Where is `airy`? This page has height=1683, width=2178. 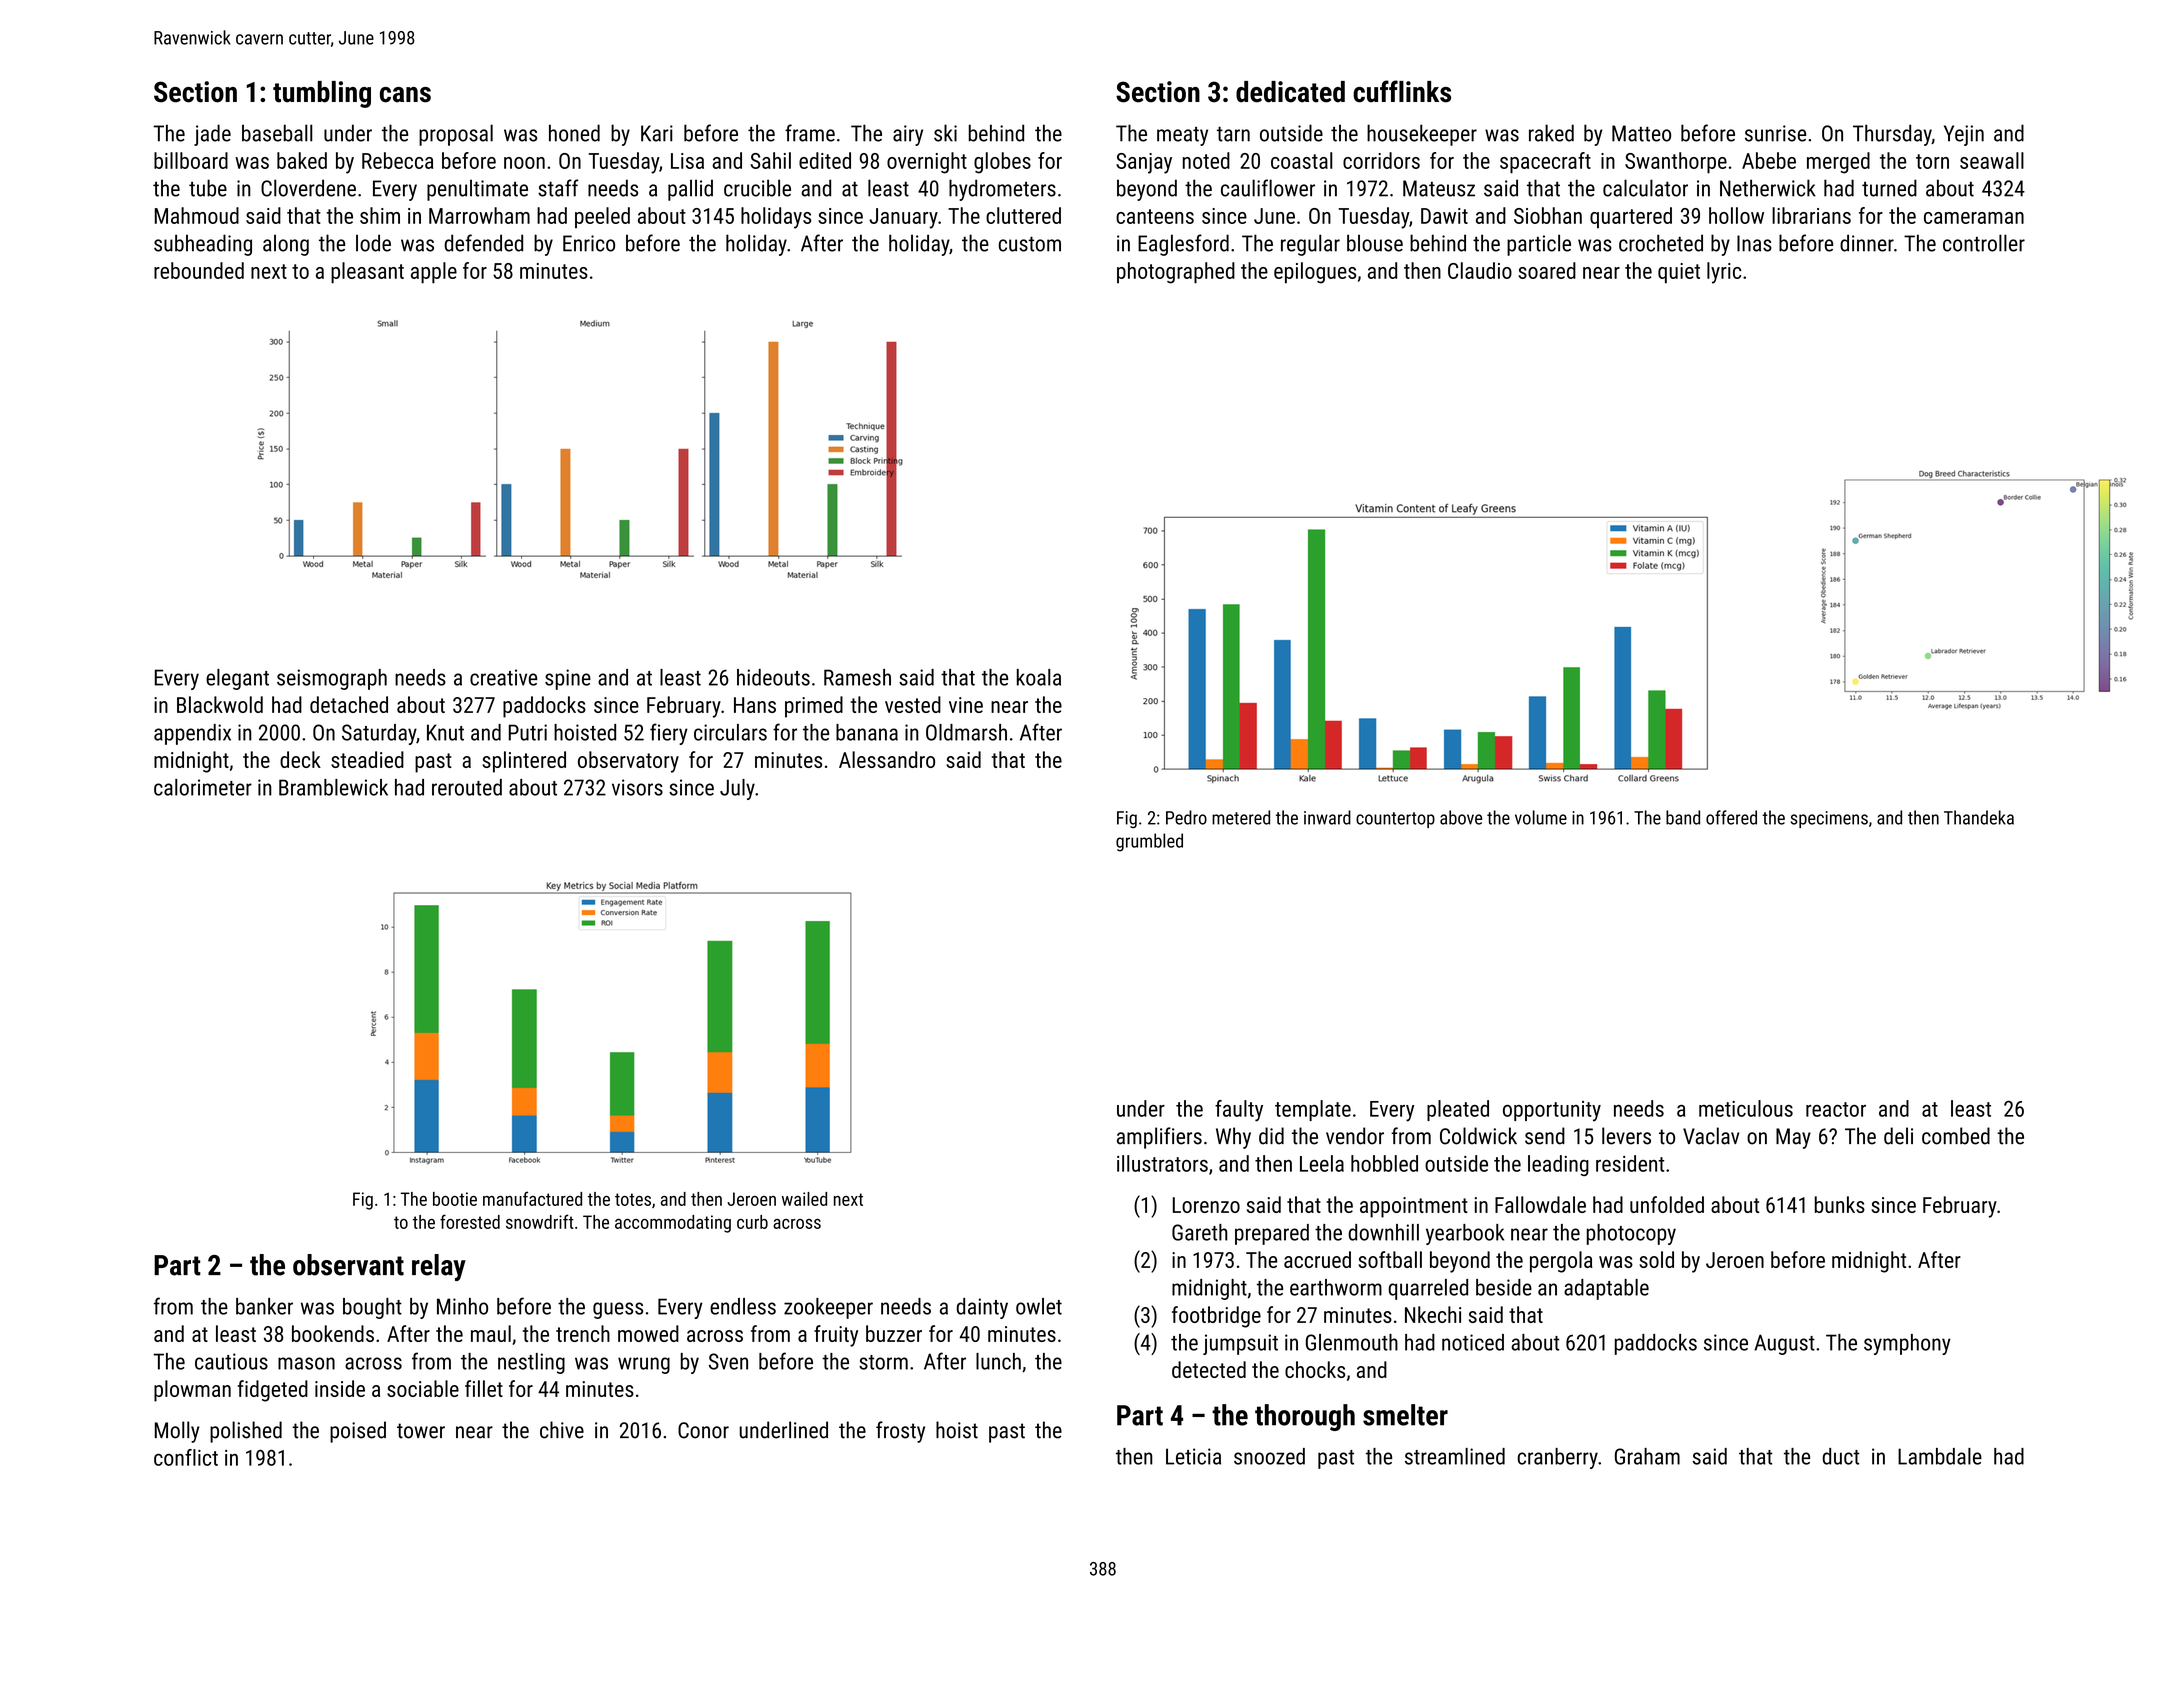
airy is located at coordinates (908, 135).
